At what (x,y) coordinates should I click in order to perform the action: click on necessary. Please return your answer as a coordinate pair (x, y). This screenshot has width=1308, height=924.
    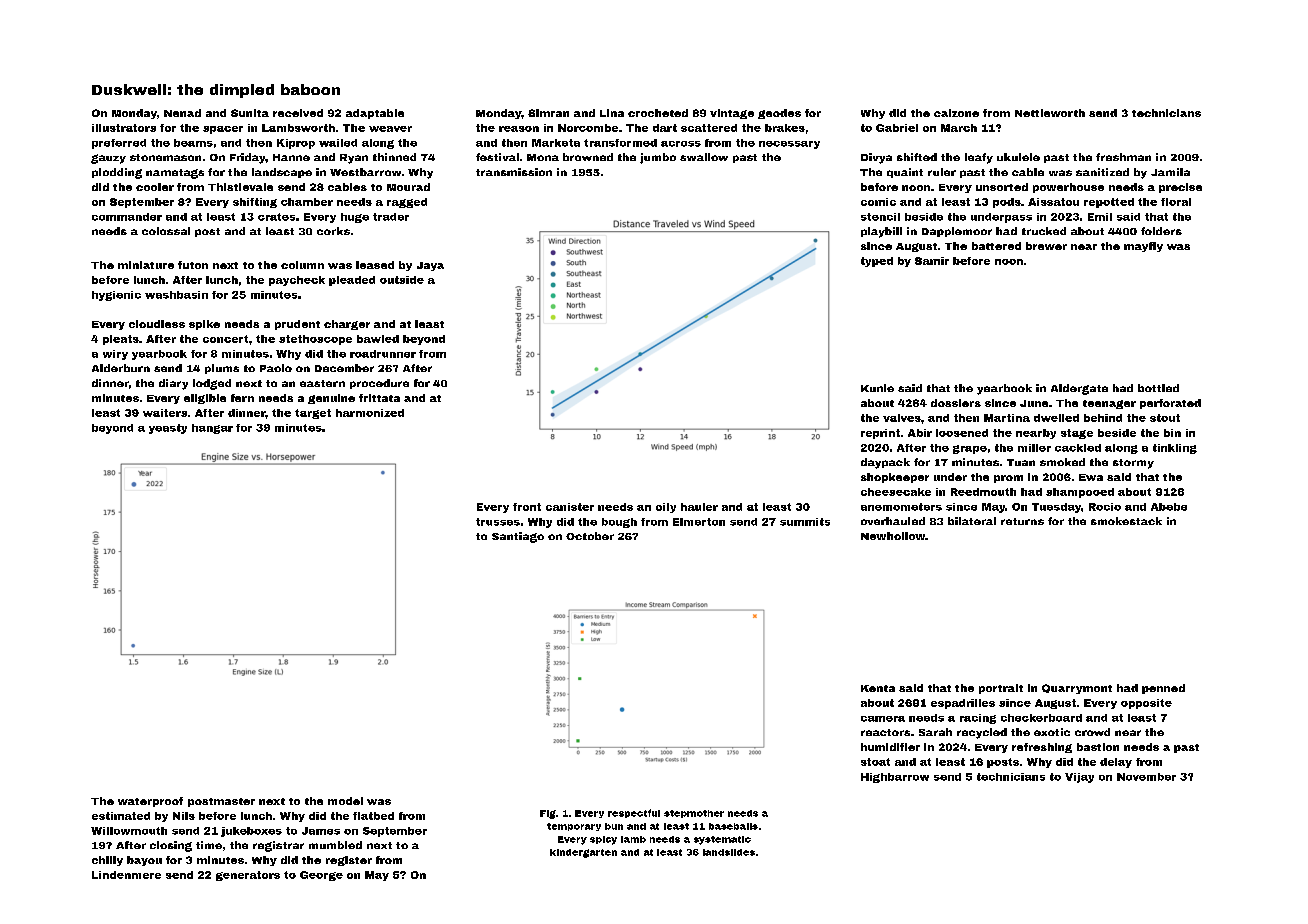
    Looking at the image, I should click on (789, 145).
